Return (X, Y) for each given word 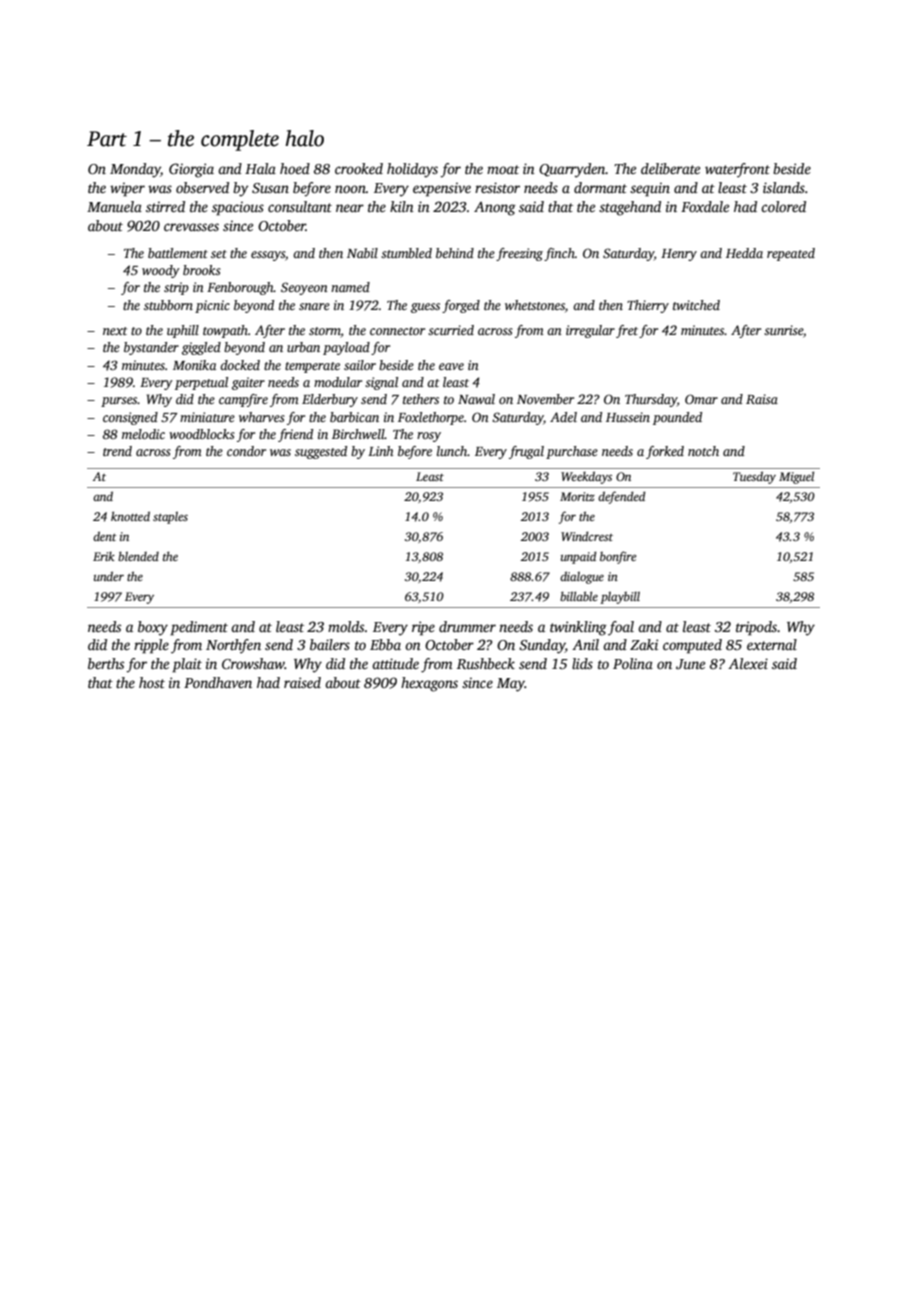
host (152, 682)
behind (455, 253)
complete (240, 140)
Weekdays (586, 477)
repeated (791, 254)
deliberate (670, 168)
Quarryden (572, 170)
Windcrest (587, 536)
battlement (178, 253)
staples (170, 517)
